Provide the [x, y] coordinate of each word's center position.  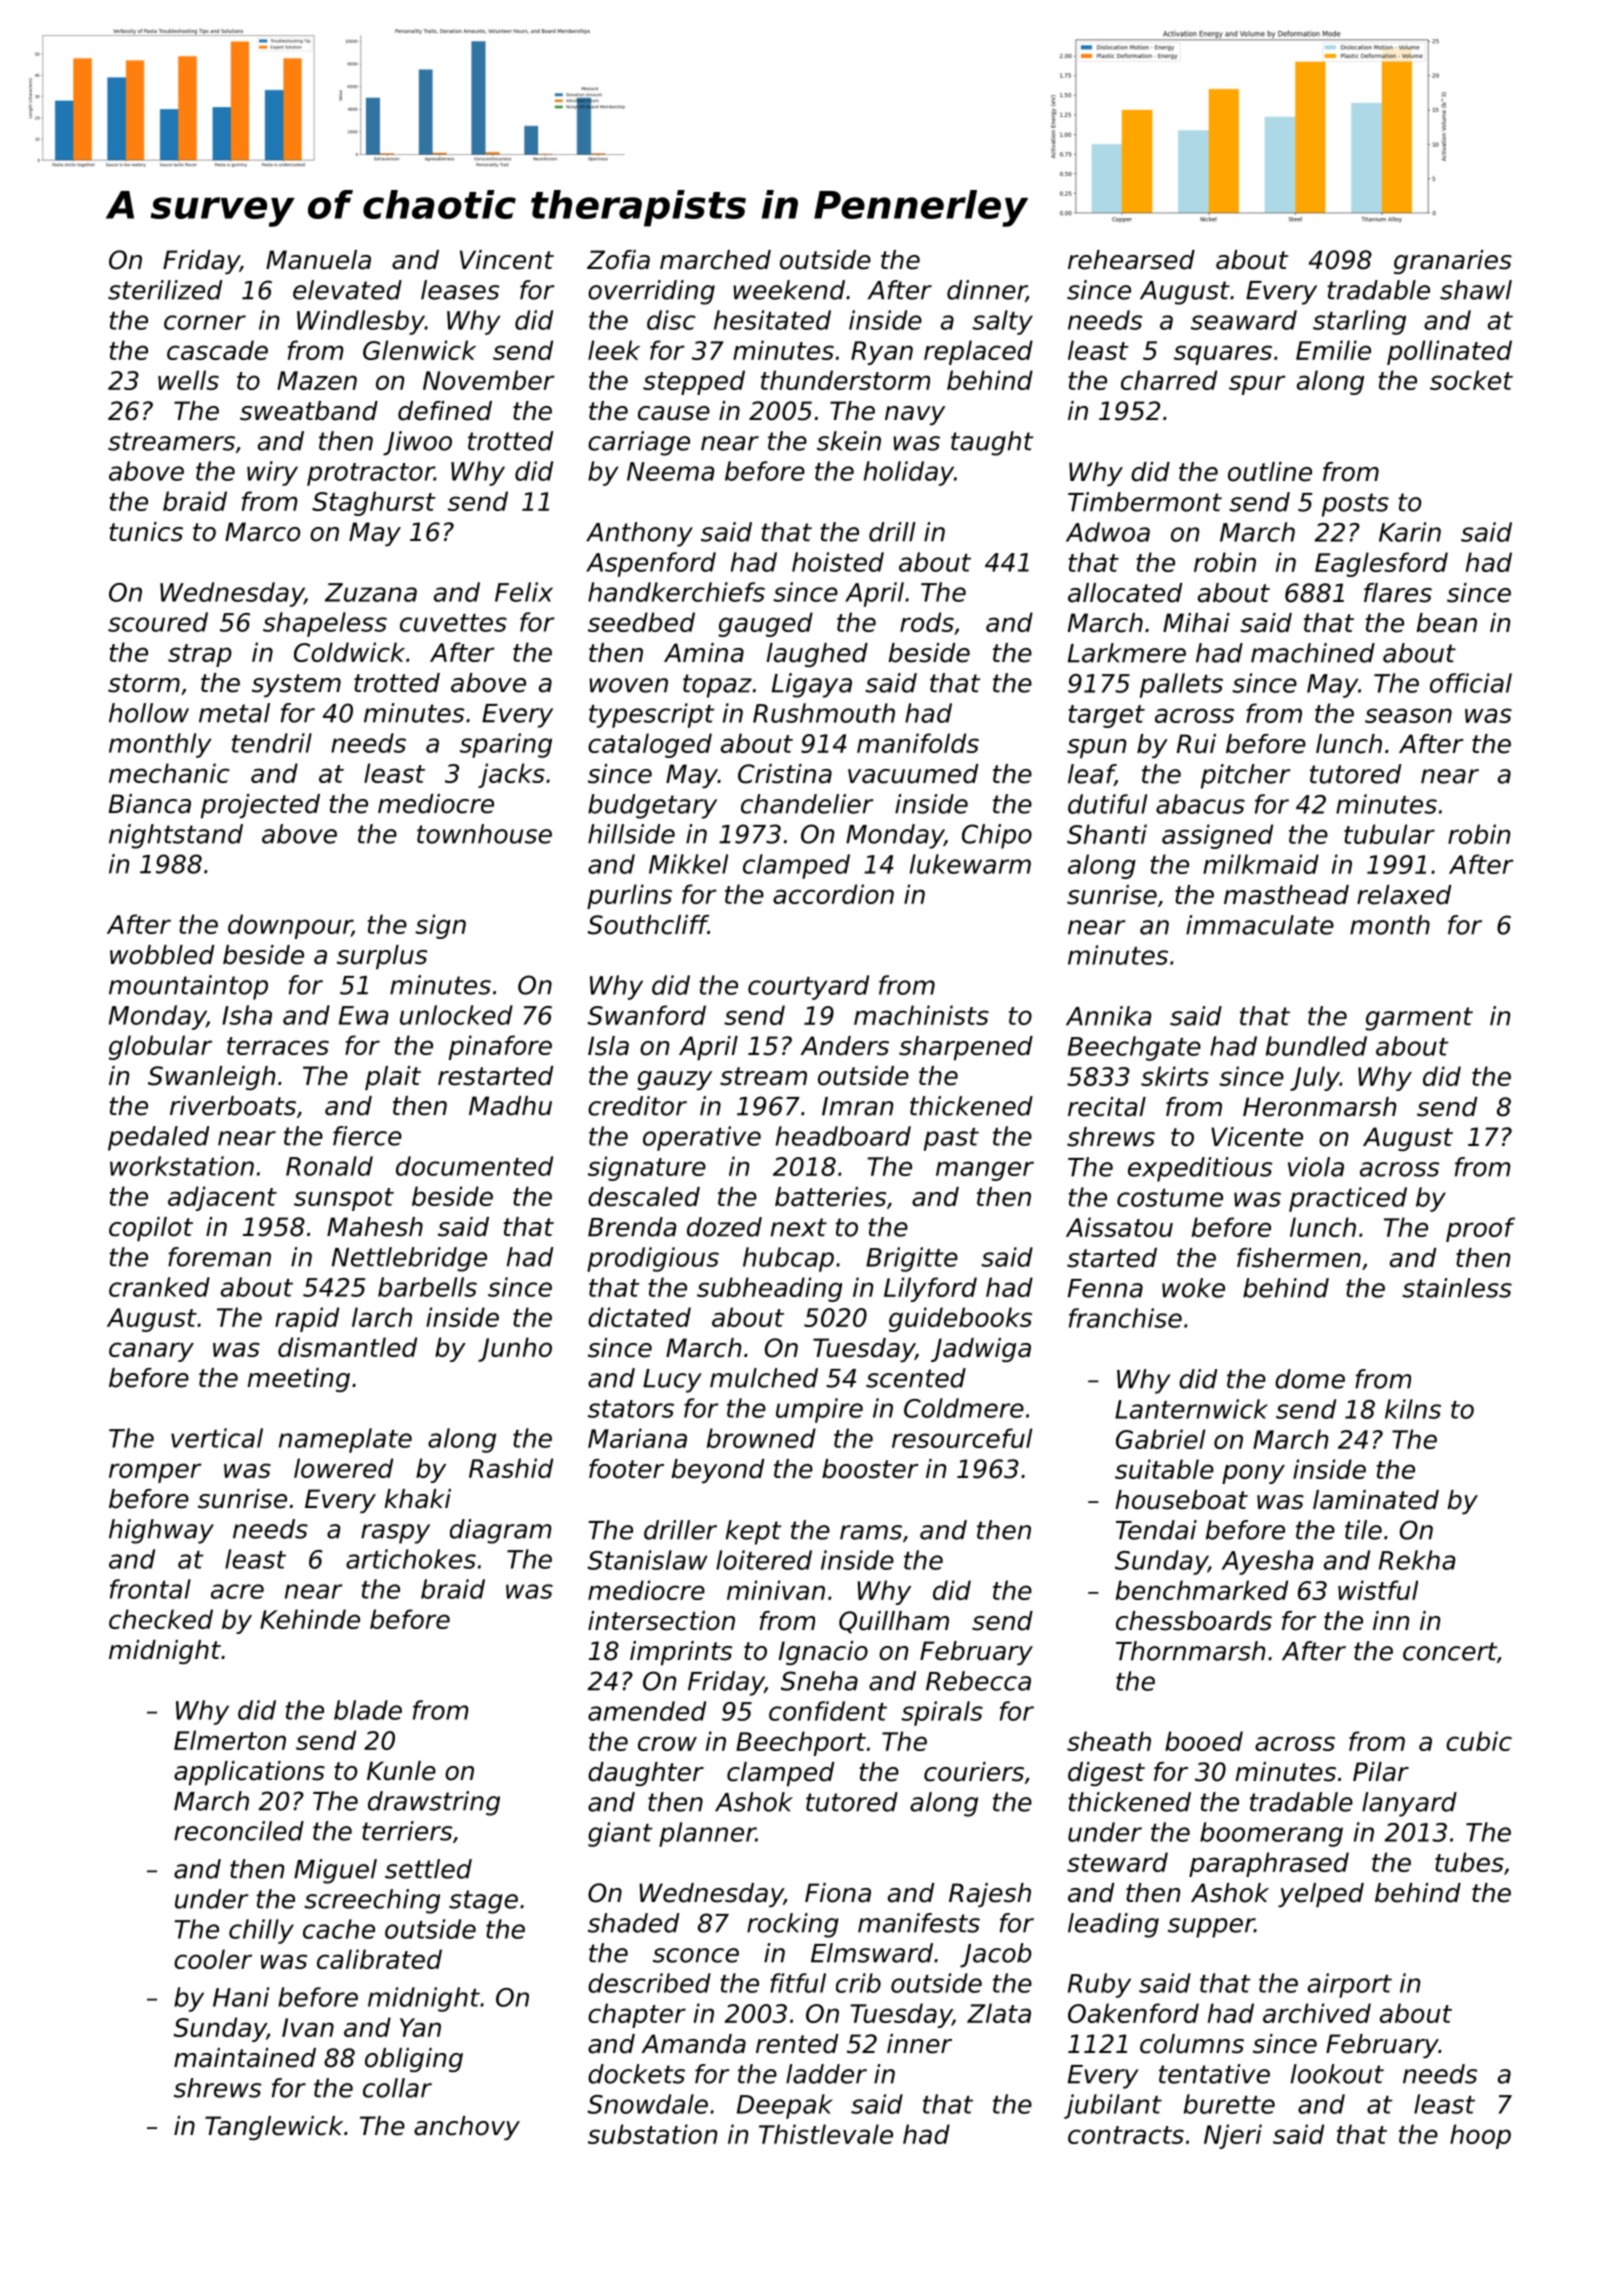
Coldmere [964, 1408]
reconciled [239, 1831]
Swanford [646, 1015]
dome [1310, 1379]
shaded [633, 1923]
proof [1480, 1229]
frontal [150, 1589]
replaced [978, 352]
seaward [1244, 320]
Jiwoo [417, 443]
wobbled [162, 955]
